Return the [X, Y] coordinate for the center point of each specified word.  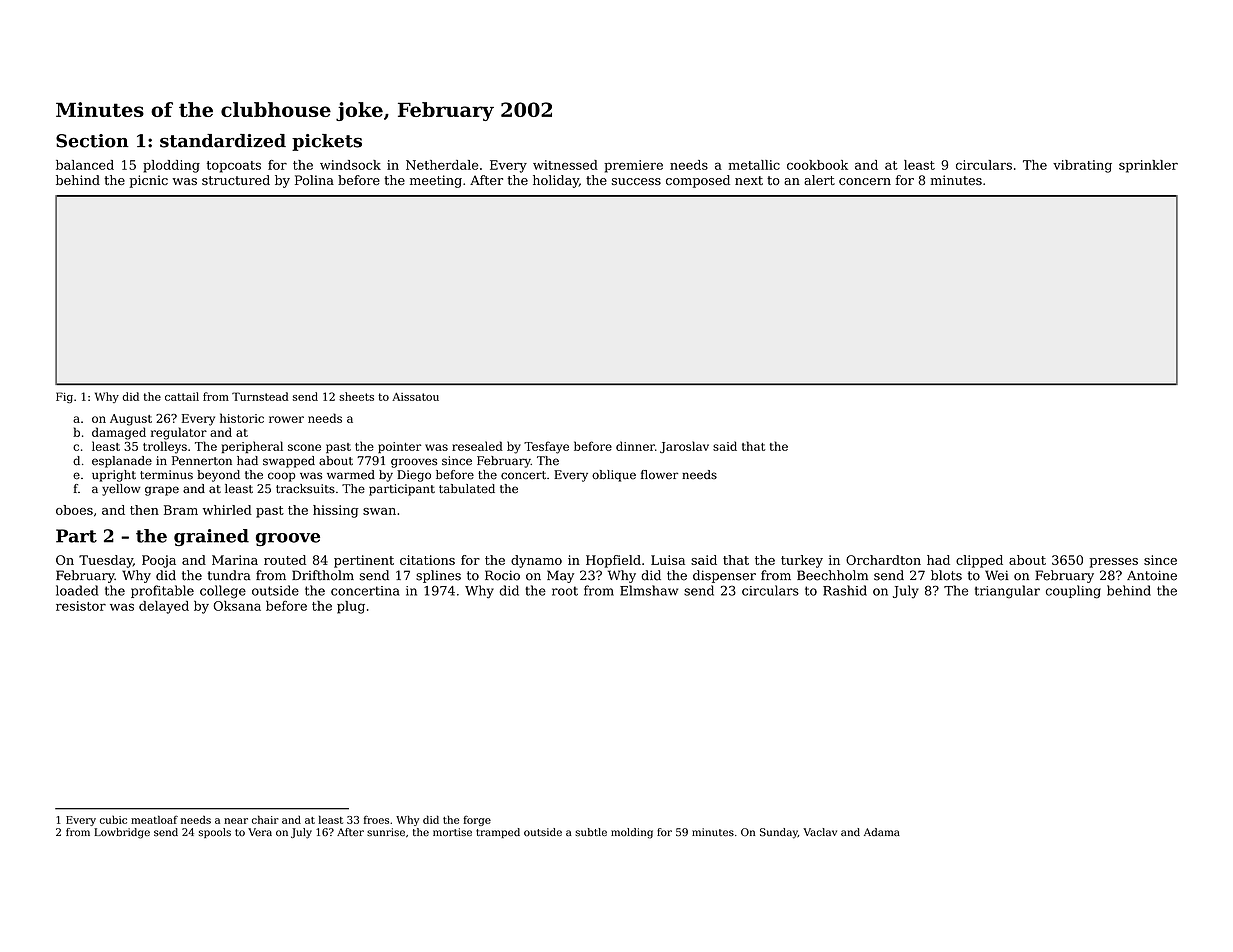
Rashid [845, 590]
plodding [171, 166]
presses [1114, 563]
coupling [1073, 592]
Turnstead [260, 396]
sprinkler [1148, 166]
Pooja [159, 561]
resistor [81, 606]
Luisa [668, 560]
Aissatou [415, 397]
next [749, 180]
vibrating [1082, 166]
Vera [260, 832]
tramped [498, 833]
